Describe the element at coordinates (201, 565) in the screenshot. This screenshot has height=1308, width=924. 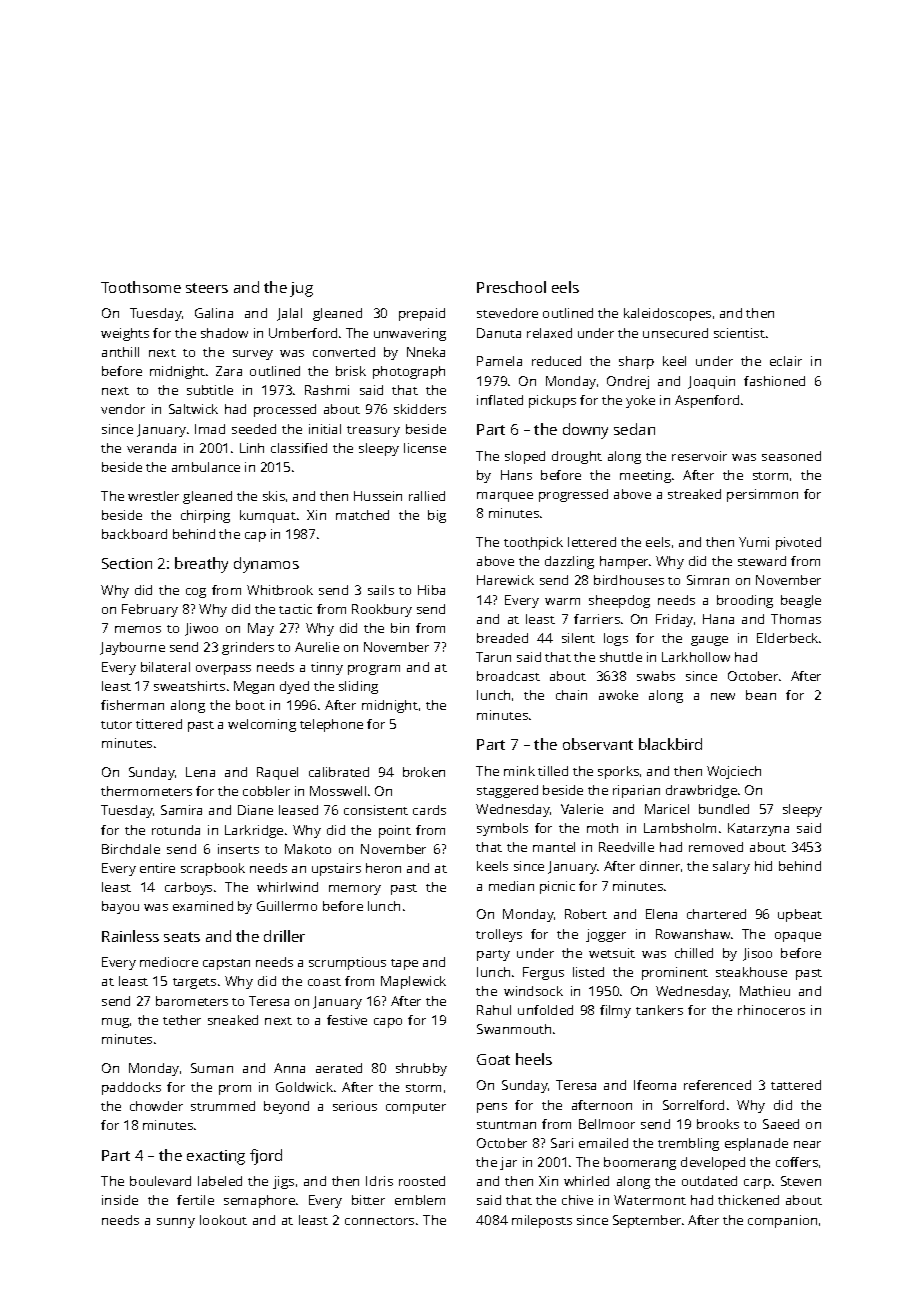
I see `breathy` at that location.
